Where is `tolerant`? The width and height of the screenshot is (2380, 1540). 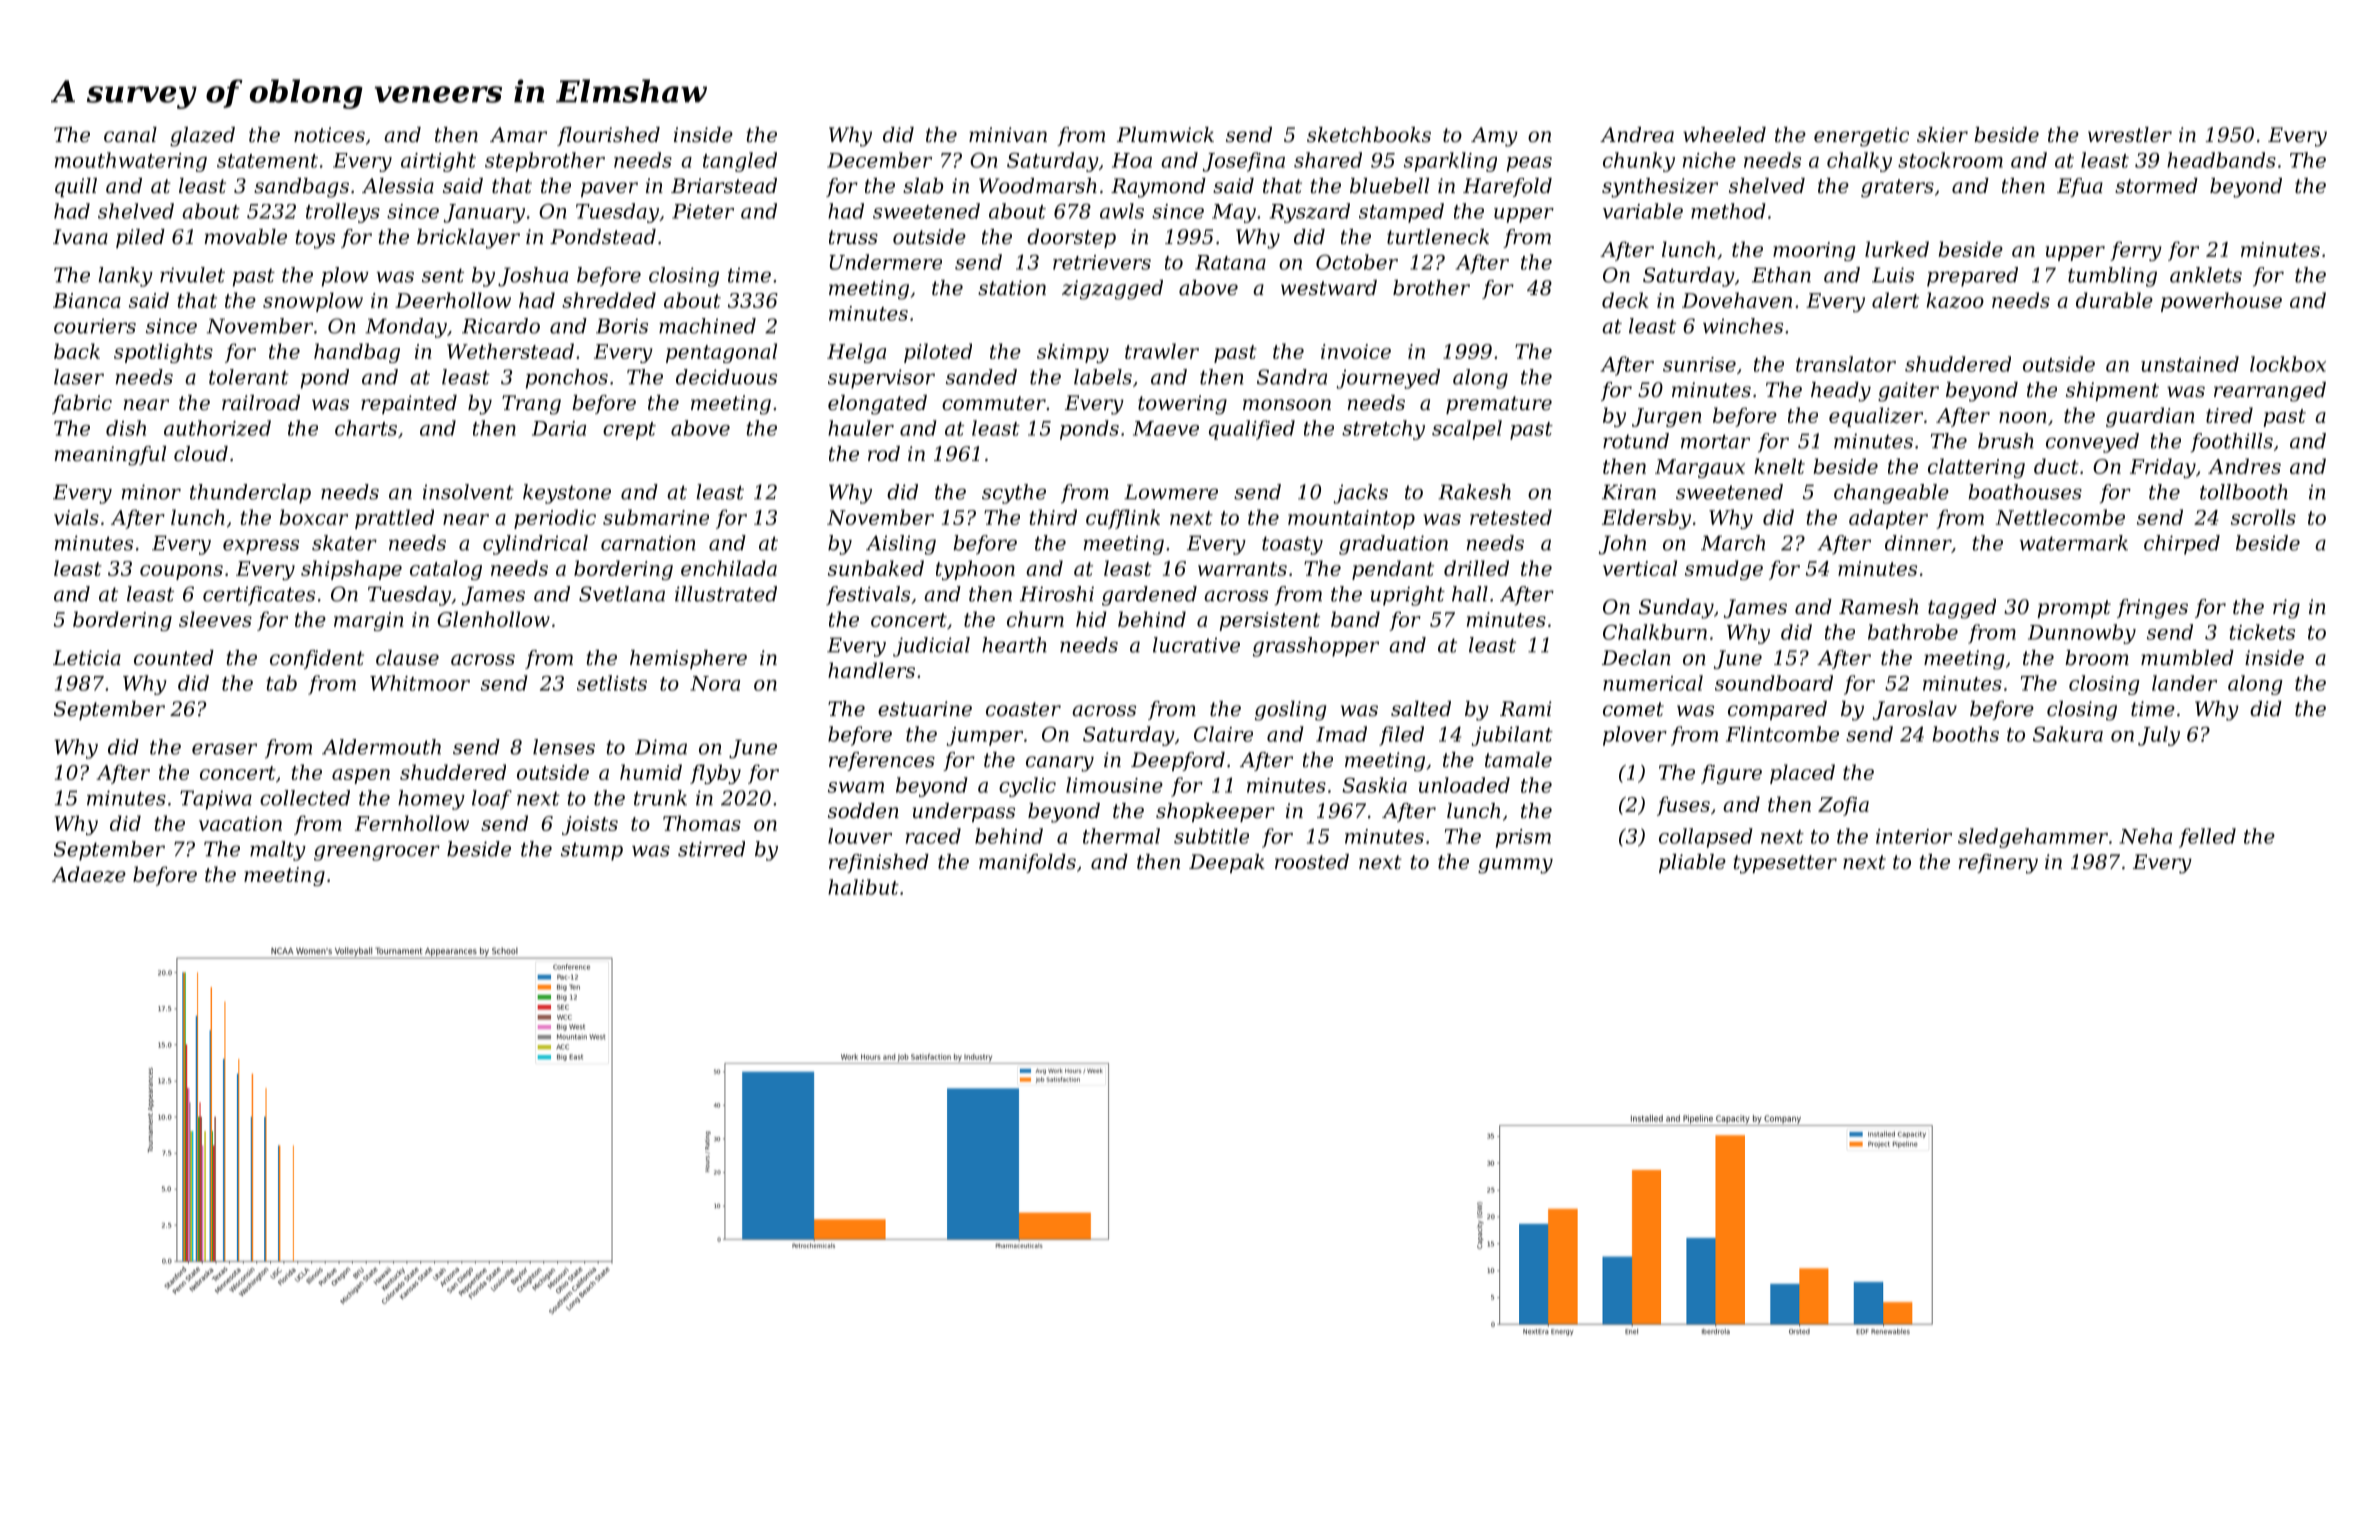
tolerant is located at coordinates (249, 377).
